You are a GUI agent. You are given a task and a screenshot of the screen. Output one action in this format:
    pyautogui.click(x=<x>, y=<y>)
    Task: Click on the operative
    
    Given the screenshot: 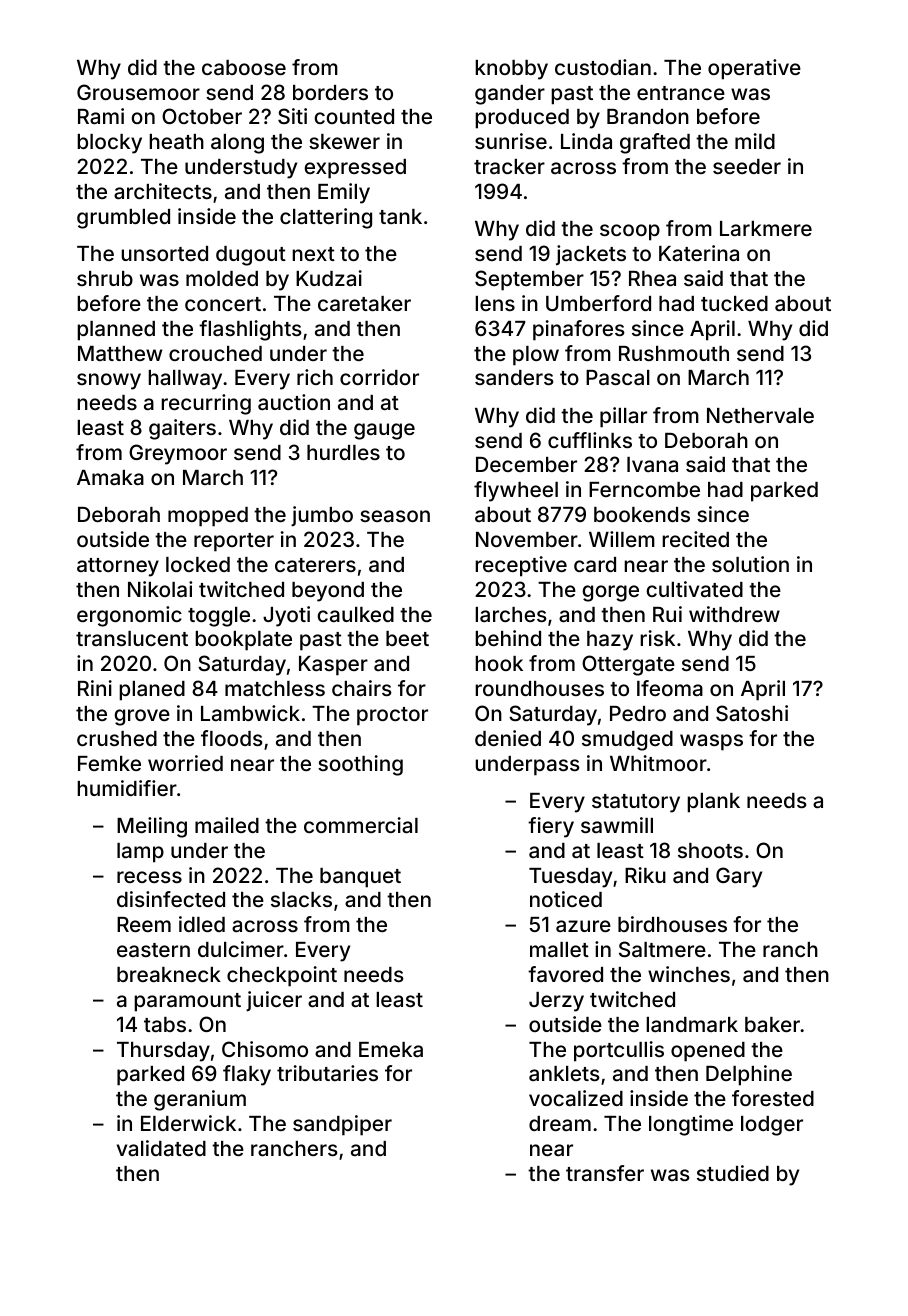 What is the action you would take?
    pyautogui.click(x=754, y=69)
